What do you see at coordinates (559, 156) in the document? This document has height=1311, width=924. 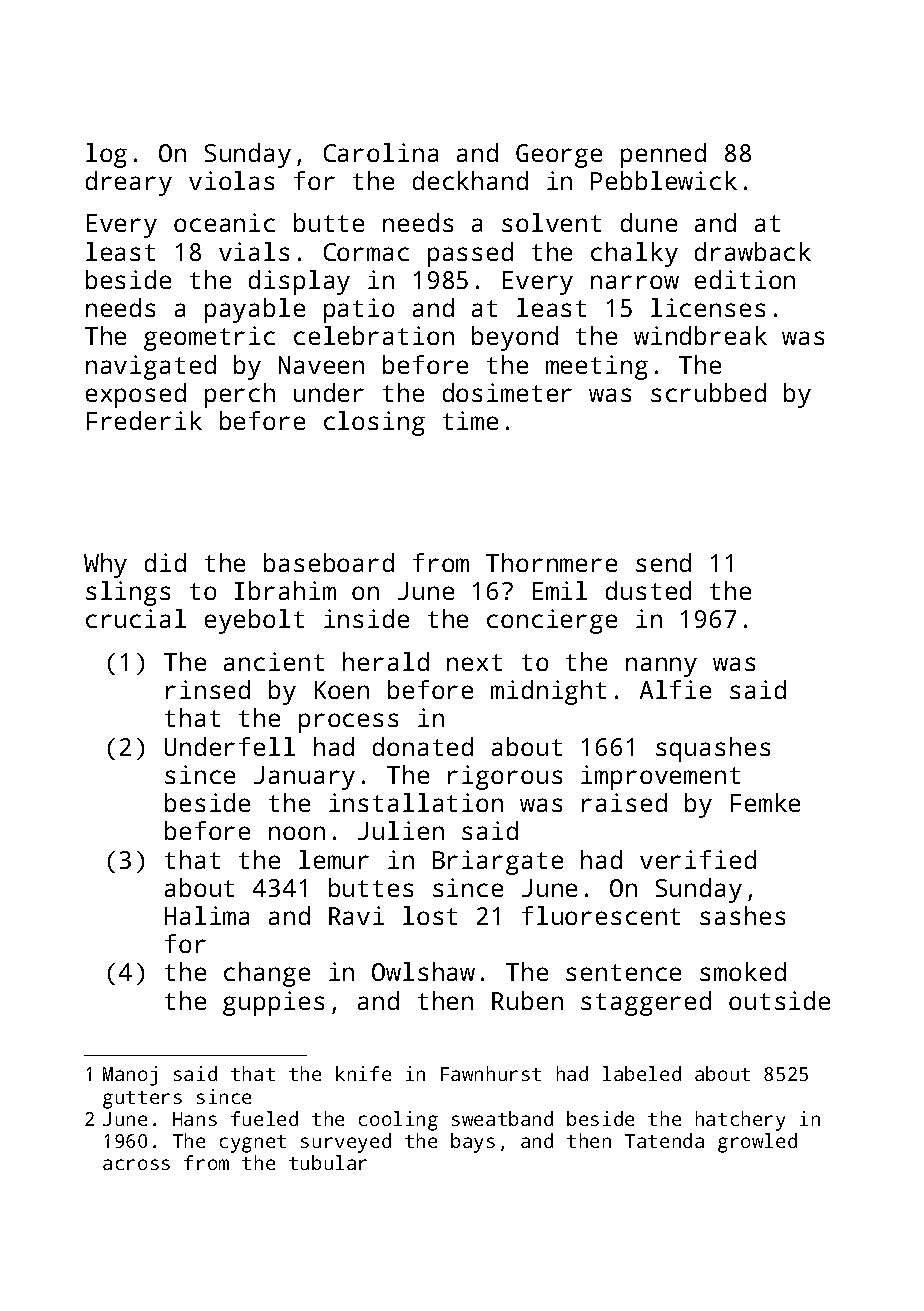 I see `George` at bounding box center [559, 156].
